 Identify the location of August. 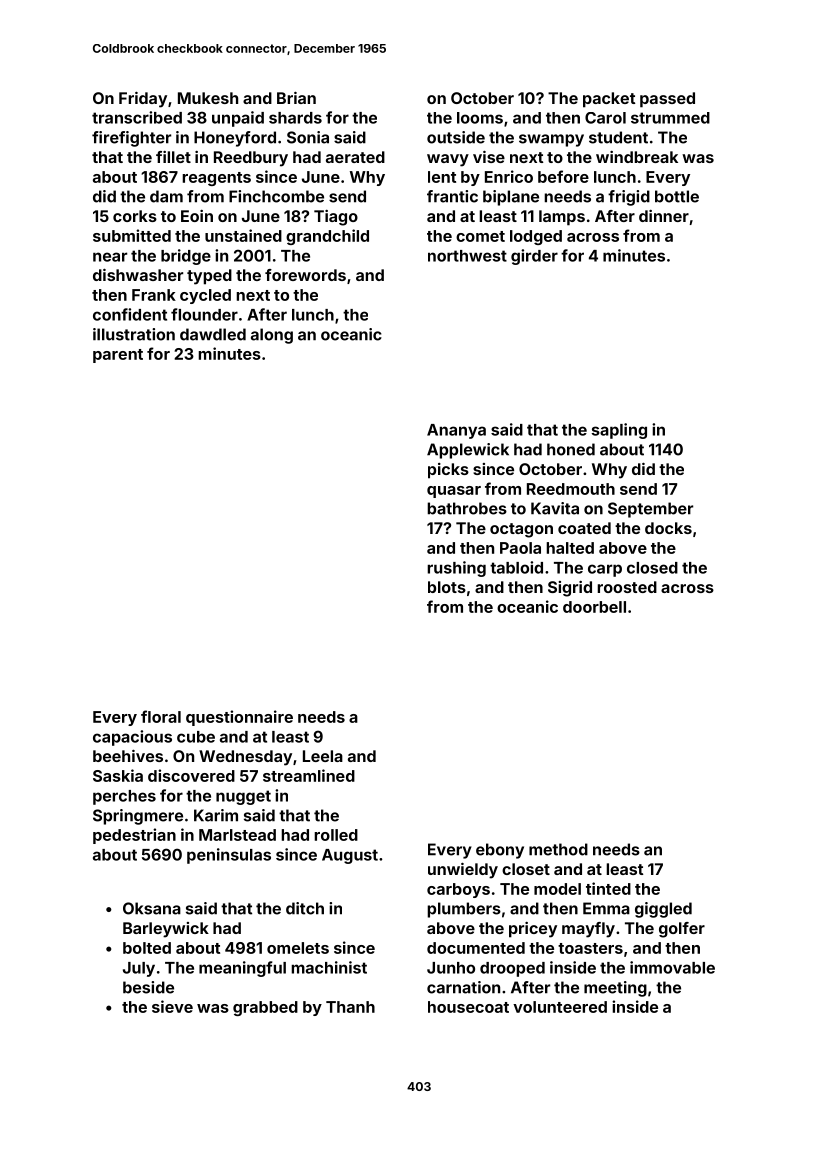
(350, 856).
